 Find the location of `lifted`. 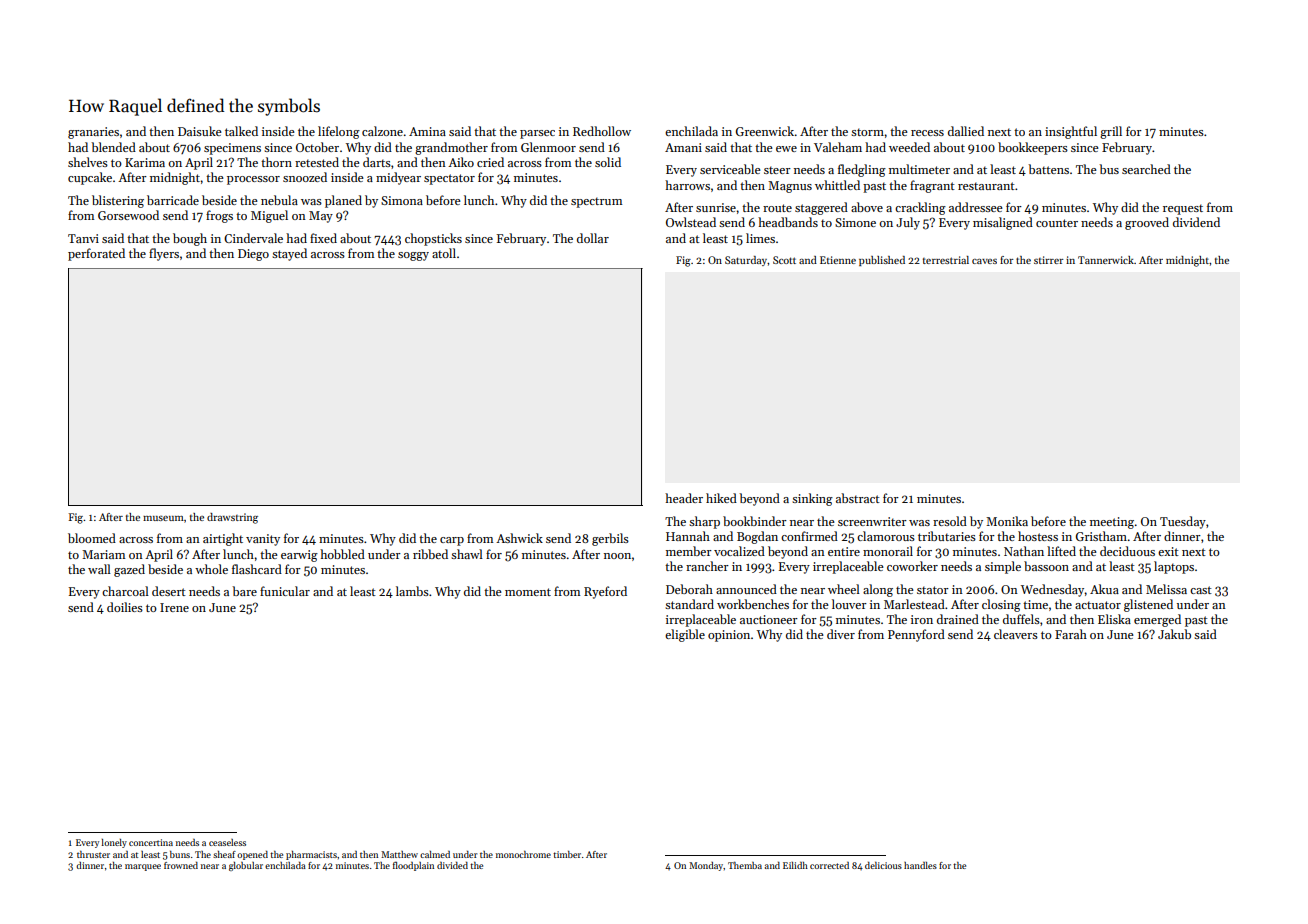

lifted is located at coordinates (1061, 551).
